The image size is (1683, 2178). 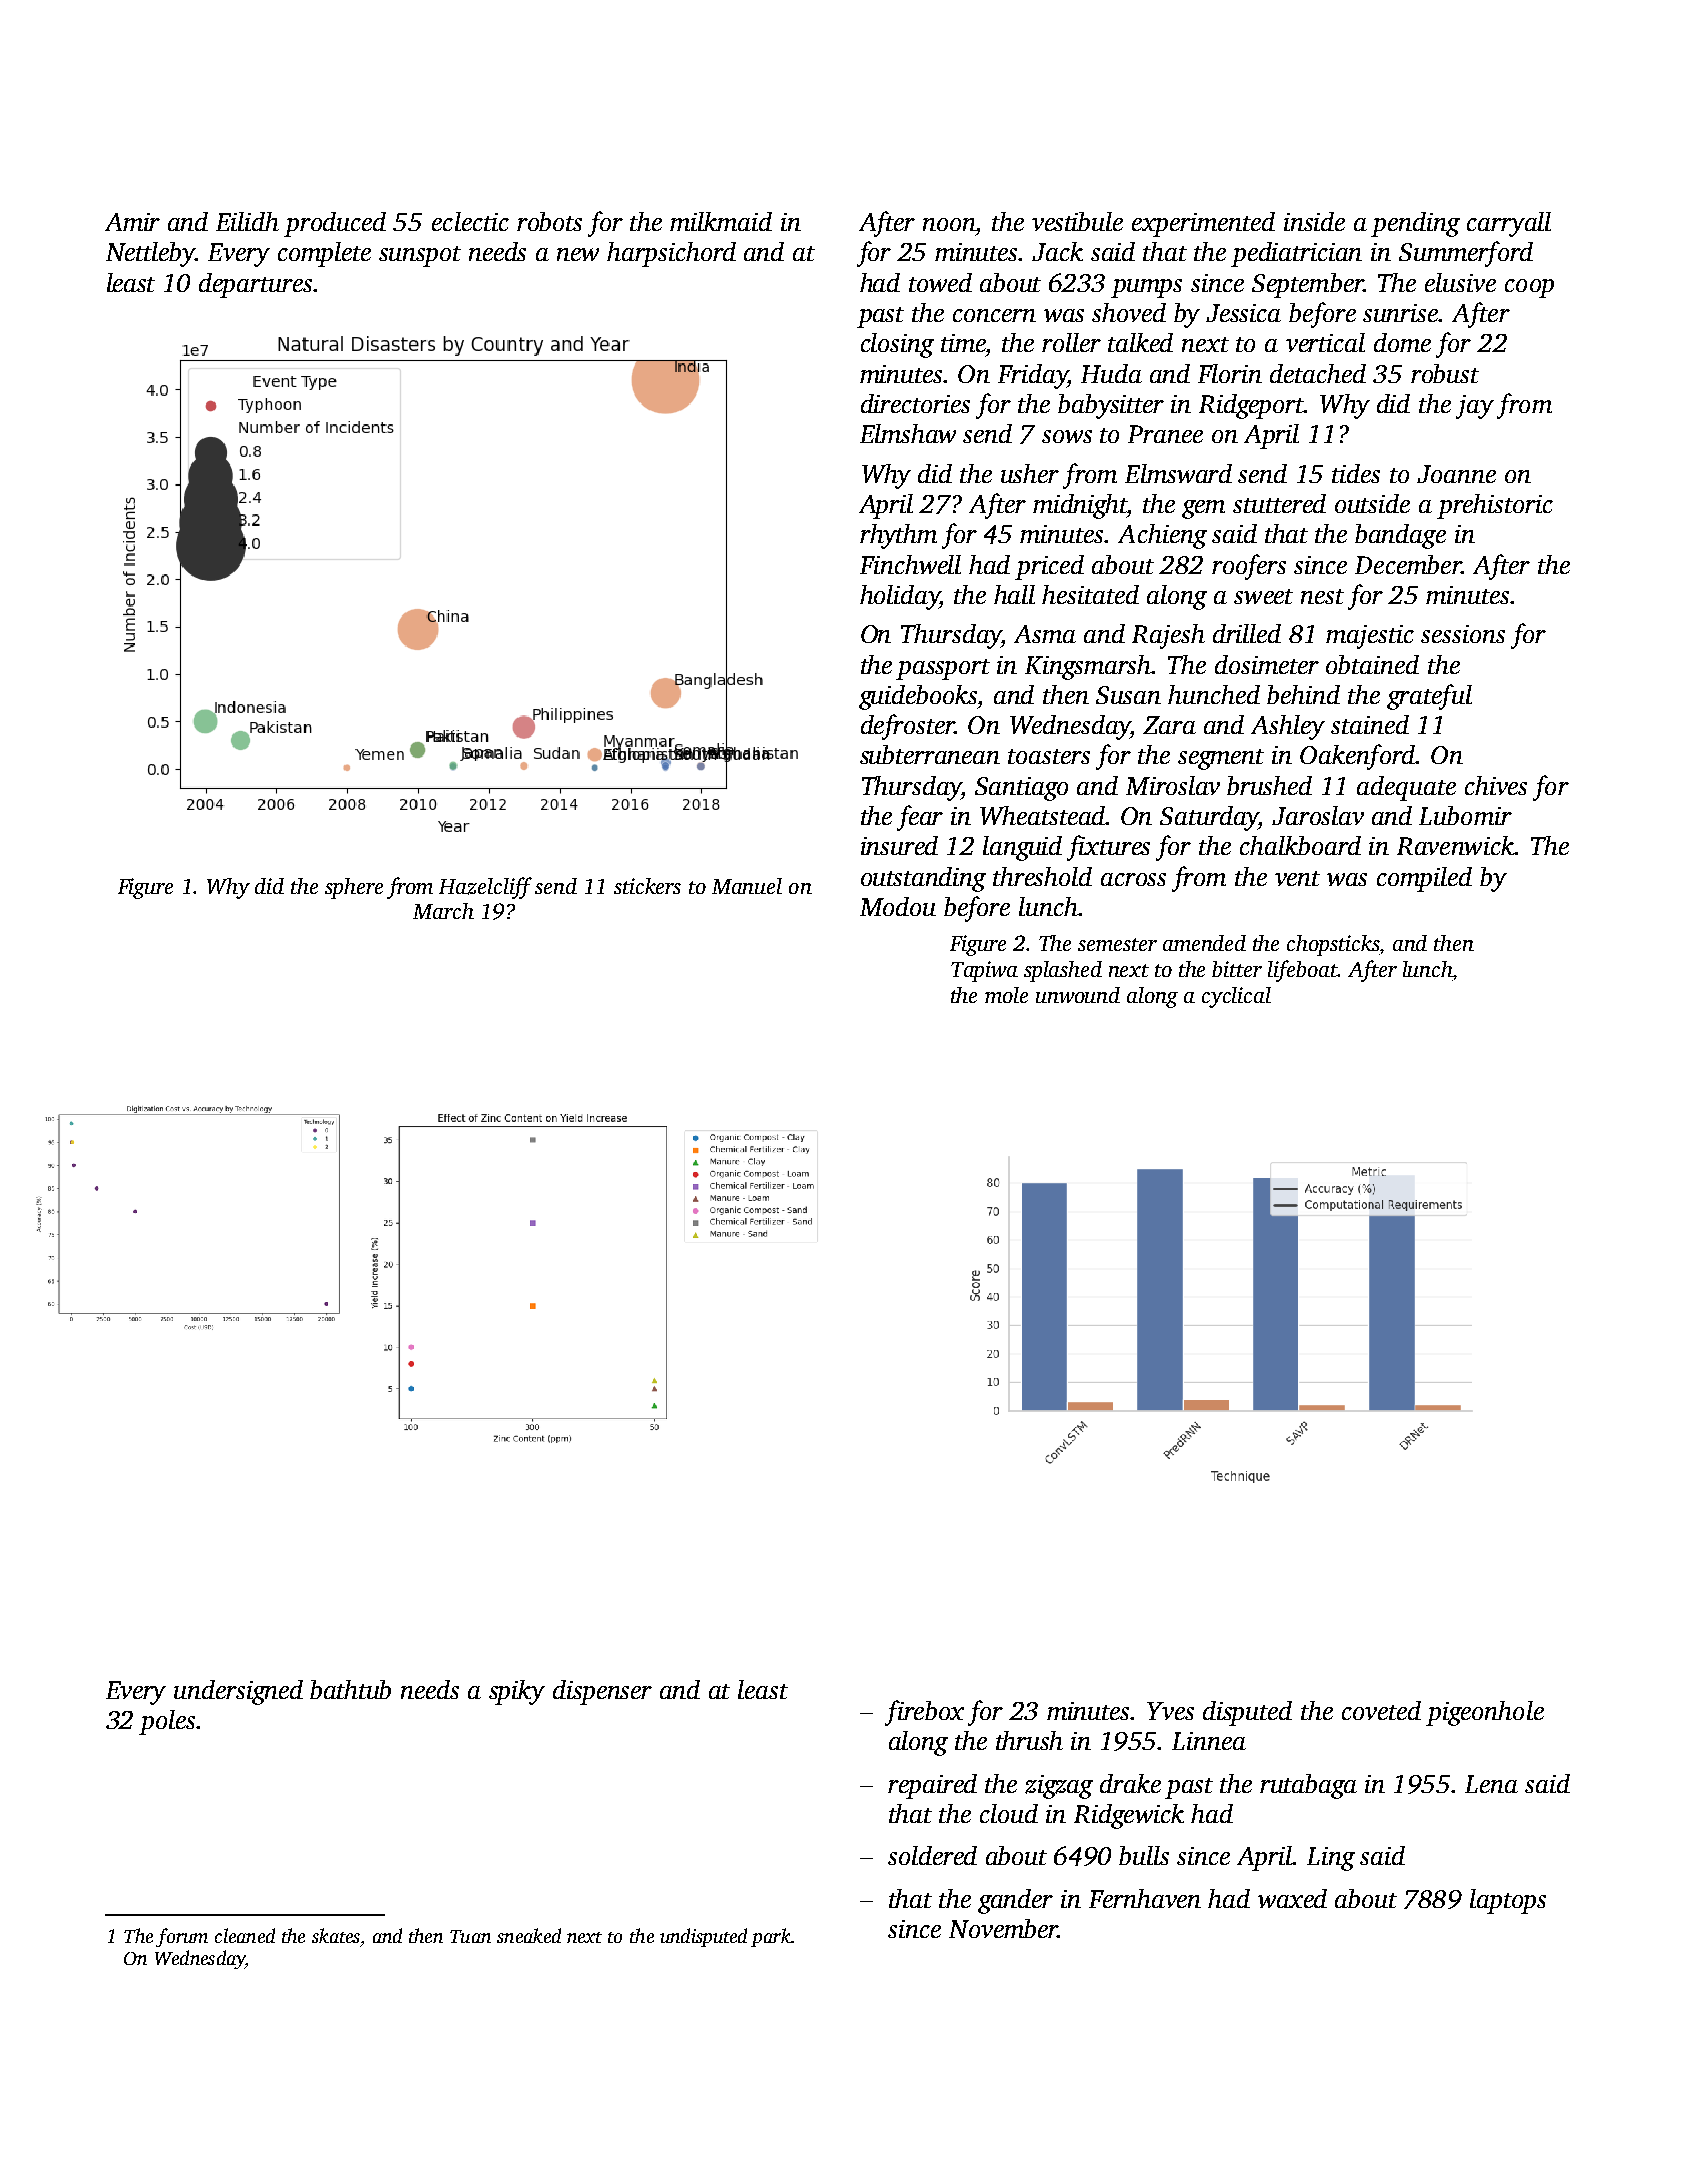 What do you see at coordinates (1042, 876) in the image?
I see `threshold` at bounding box center [1042, 876].
